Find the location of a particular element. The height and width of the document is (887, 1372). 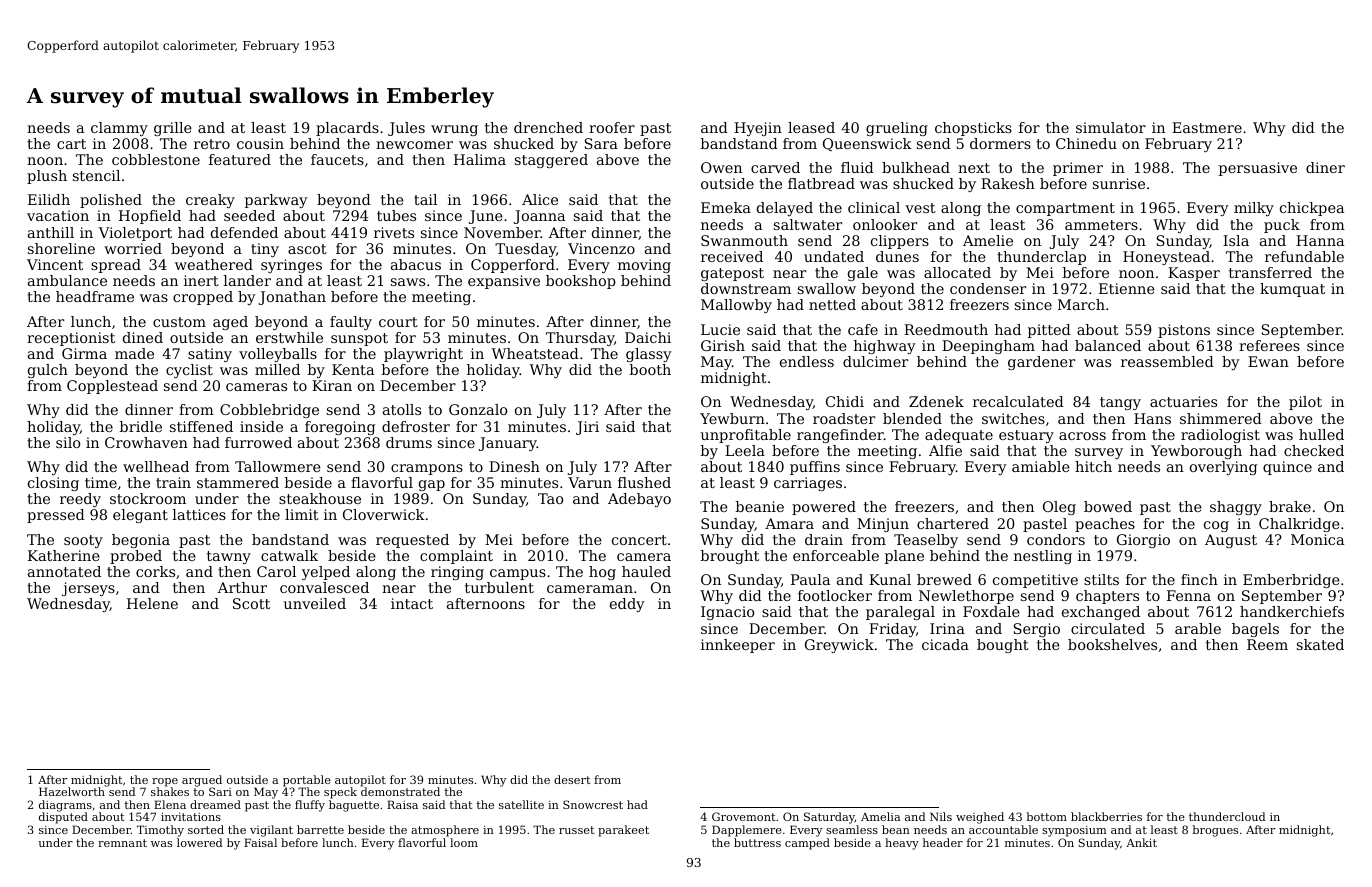

faucets is located at coordinates (337, 159).
